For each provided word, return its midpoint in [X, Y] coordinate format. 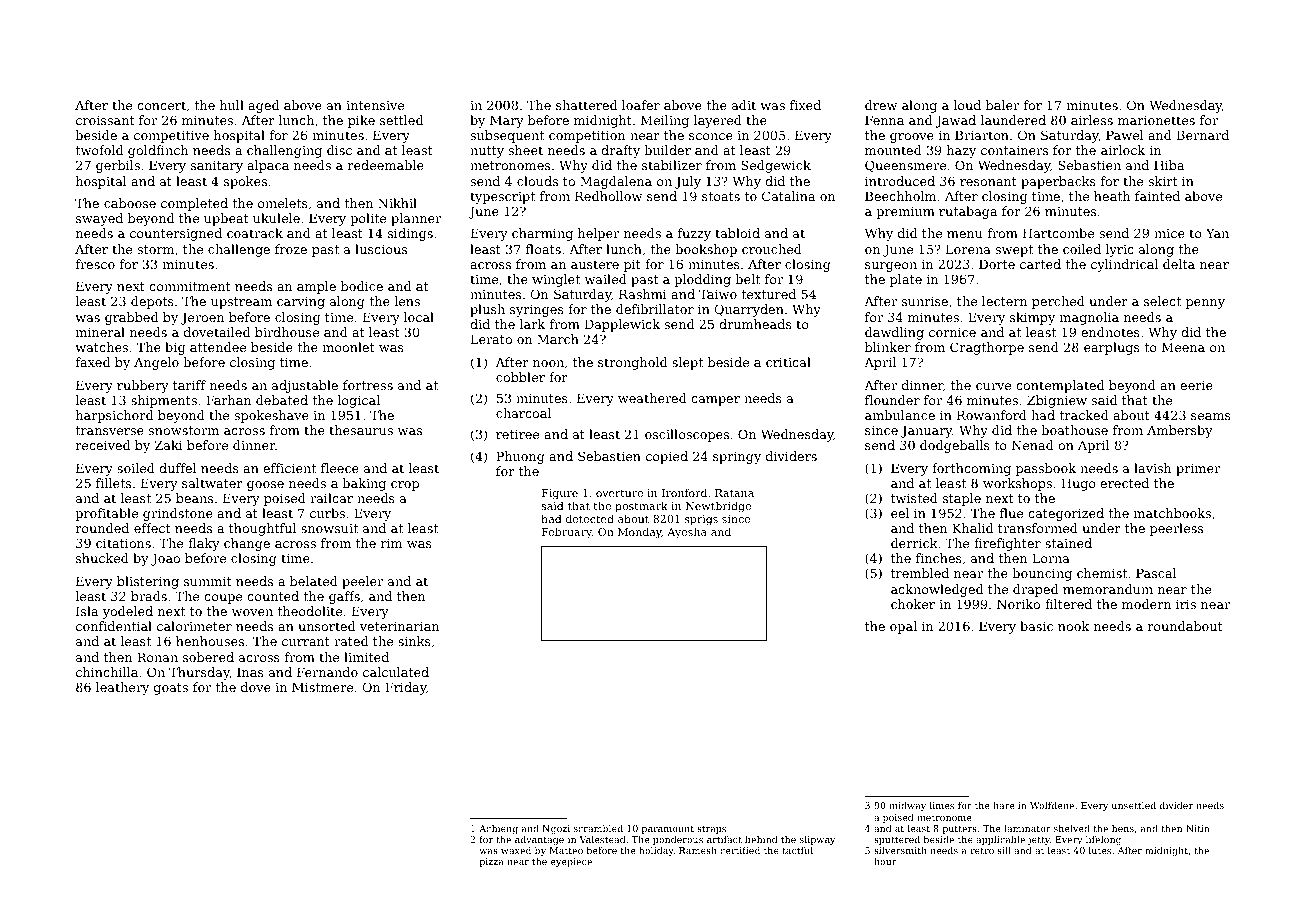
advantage [539, 840]
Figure [560, 494]
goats [171, 689]
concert [161, 105]
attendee [218, 347]
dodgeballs [955, 446]
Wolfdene [1052, 805]
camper [715, 401]
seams [1211, 416]
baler [1002, 105]
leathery [122, 688]
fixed [805, 105]
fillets [113, 483]
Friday [405, 688]
